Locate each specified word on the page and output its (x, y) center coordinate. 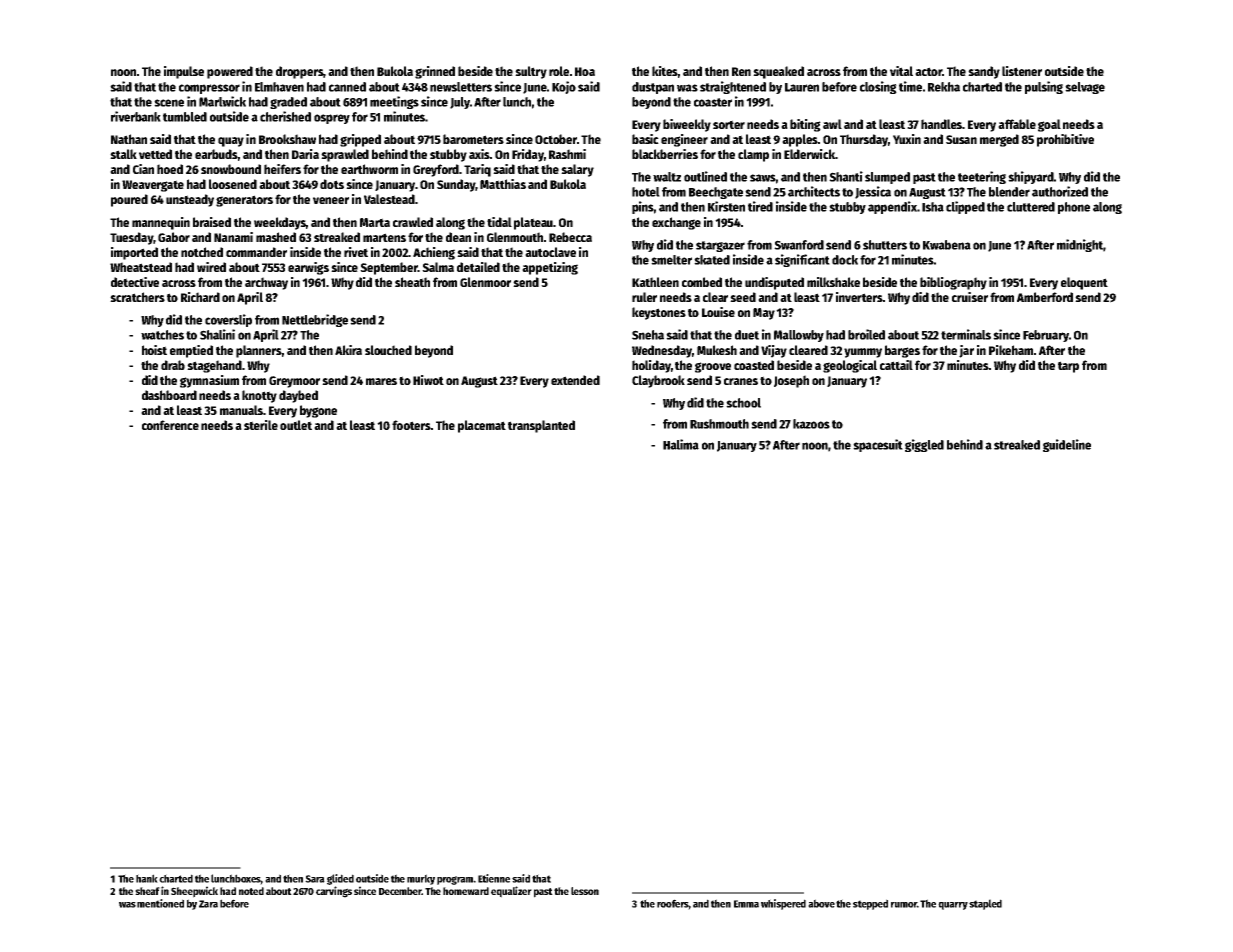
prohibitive (1065, 140)
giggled (924, 445)
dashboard (169, 395)
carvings (334, 892)
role (559, 71)
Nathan (129, 139)
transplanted (541, 426)
